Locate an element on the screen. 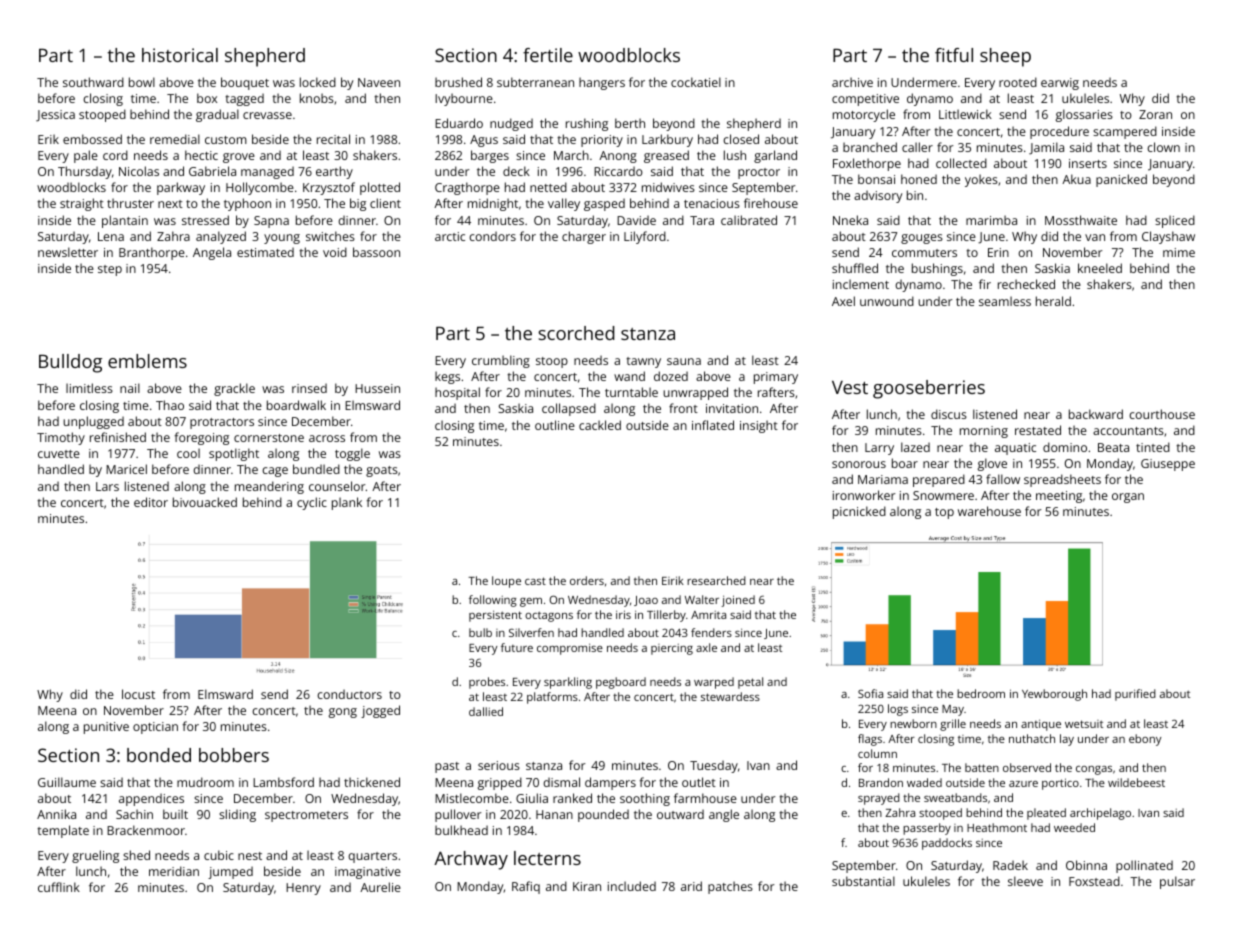 The image size is (1233, 952). crevasse is located at coordinates (267, 115).
